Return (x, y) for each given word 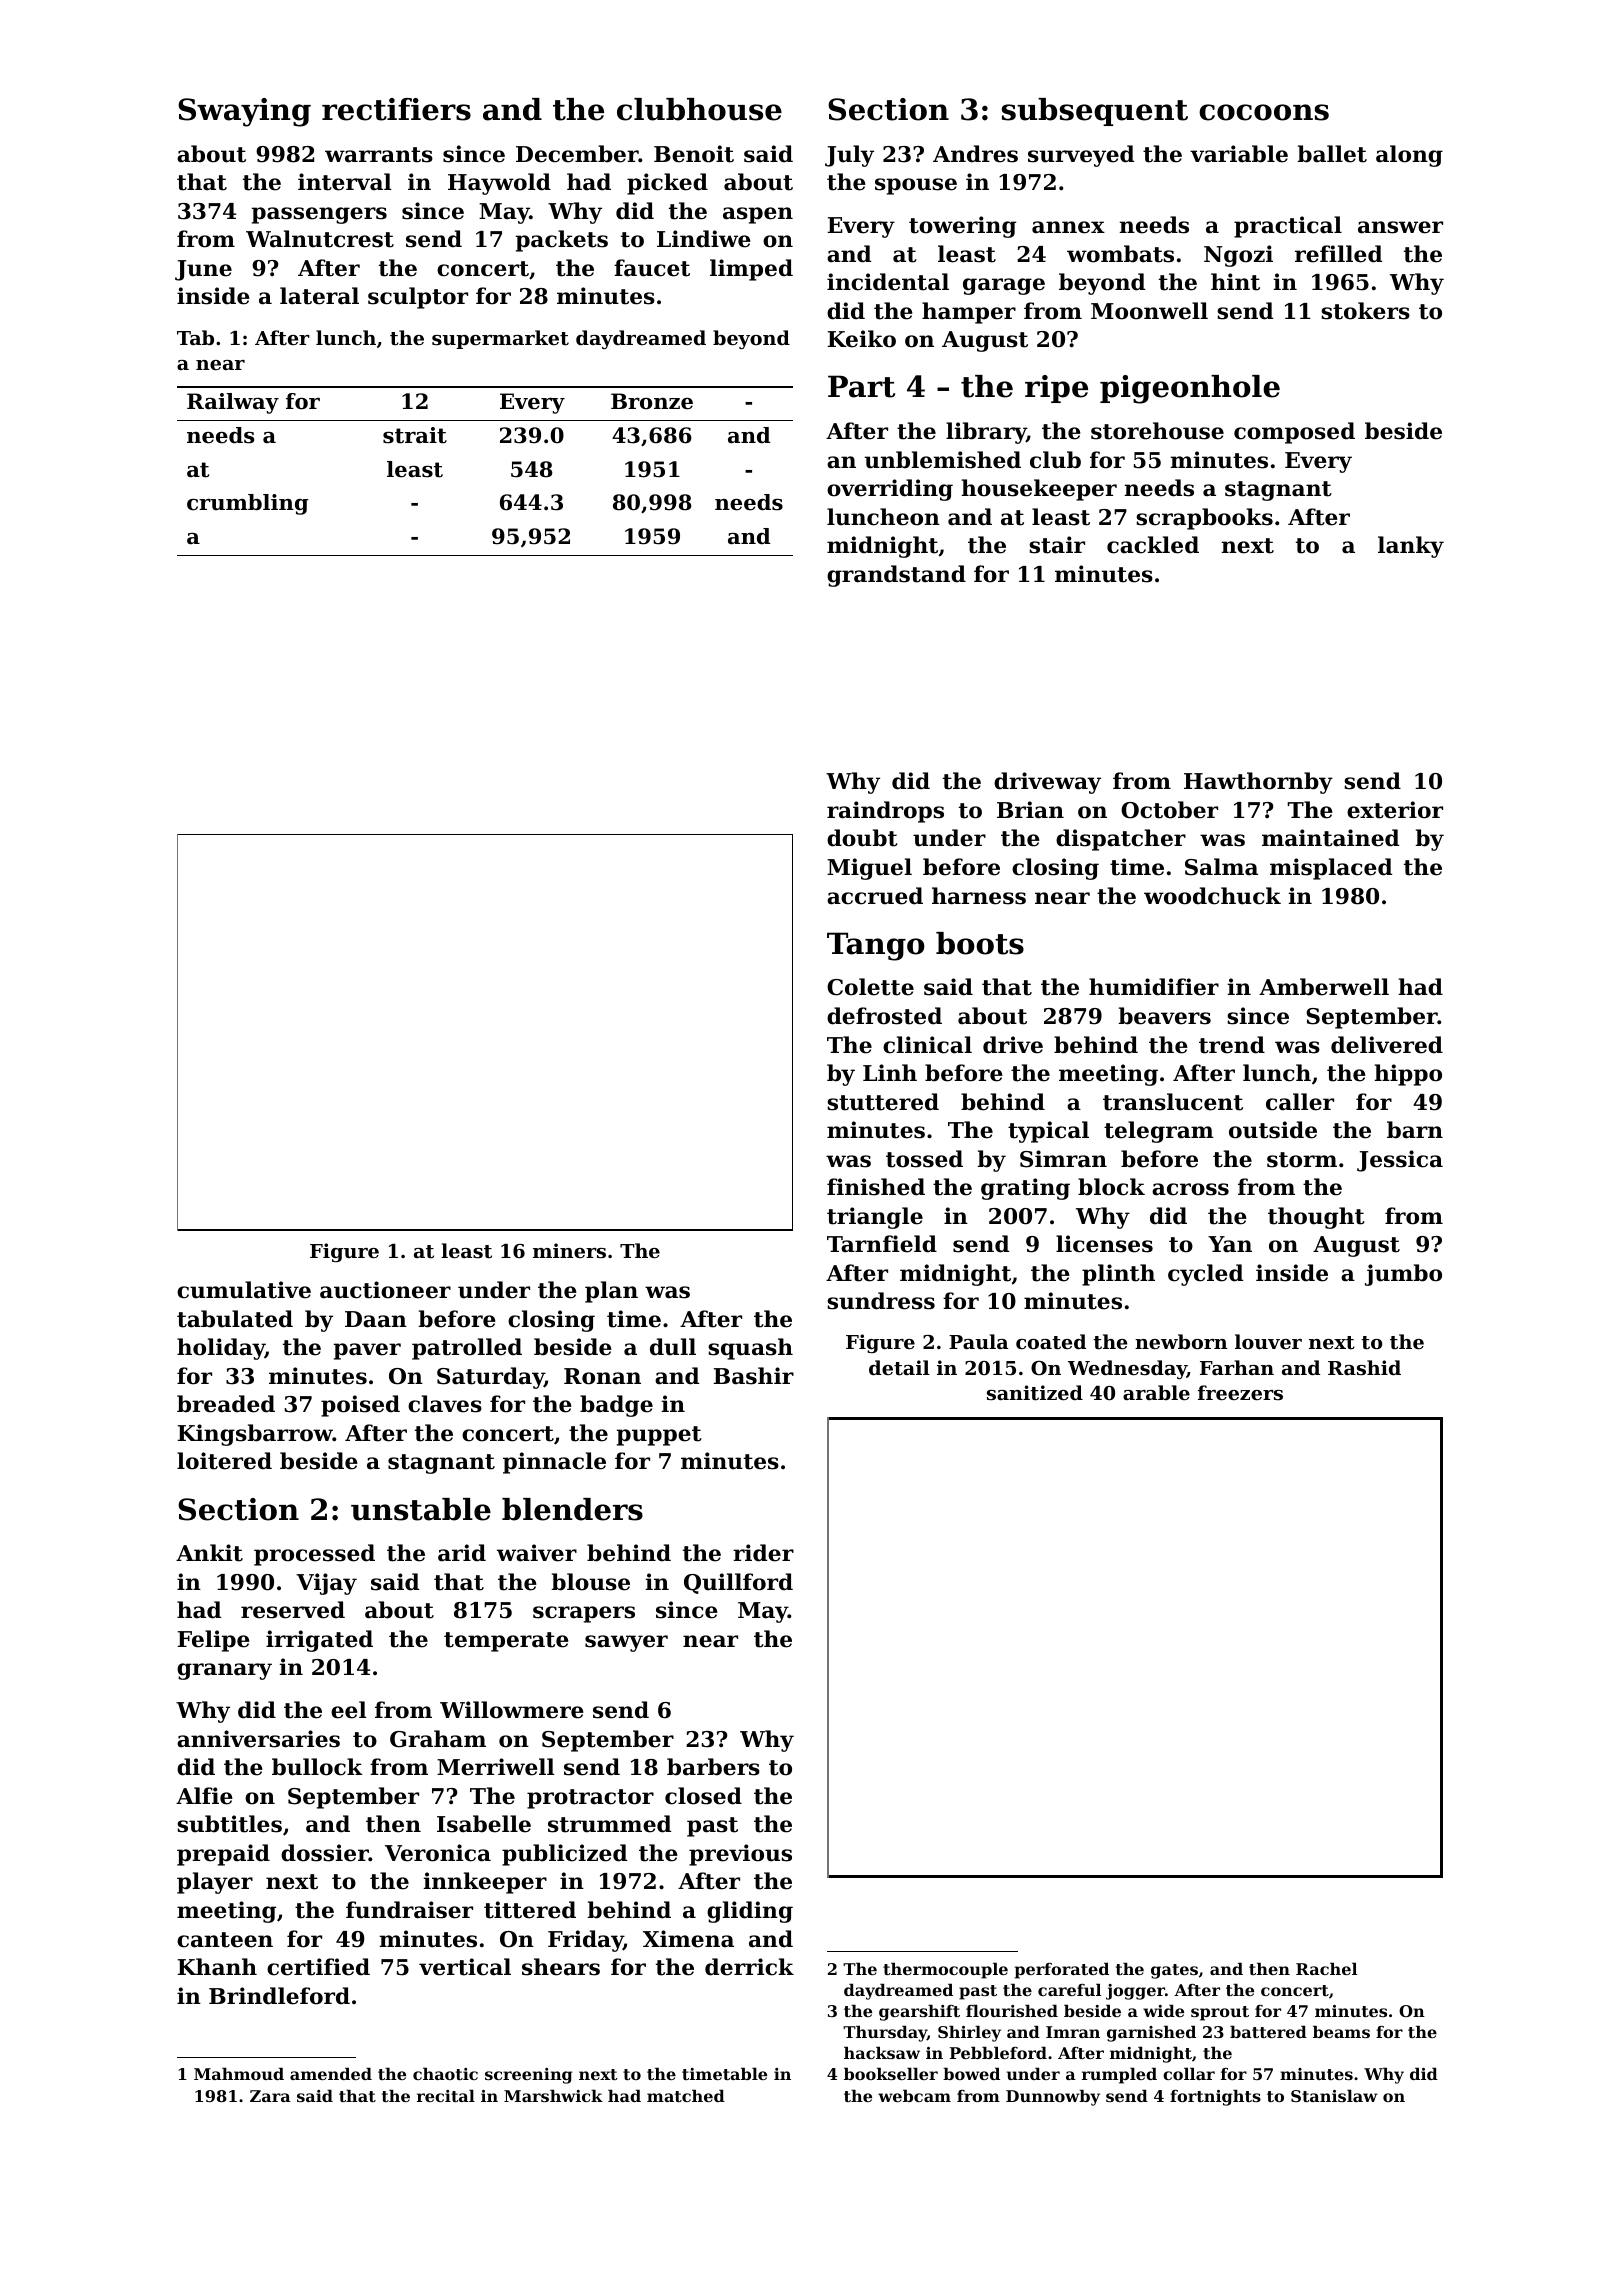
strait (415, 435)
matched (686, 2095)
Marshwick (553, 2095)
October (1169, 810)
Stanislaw (1334, 2095)
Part (861, 386)
